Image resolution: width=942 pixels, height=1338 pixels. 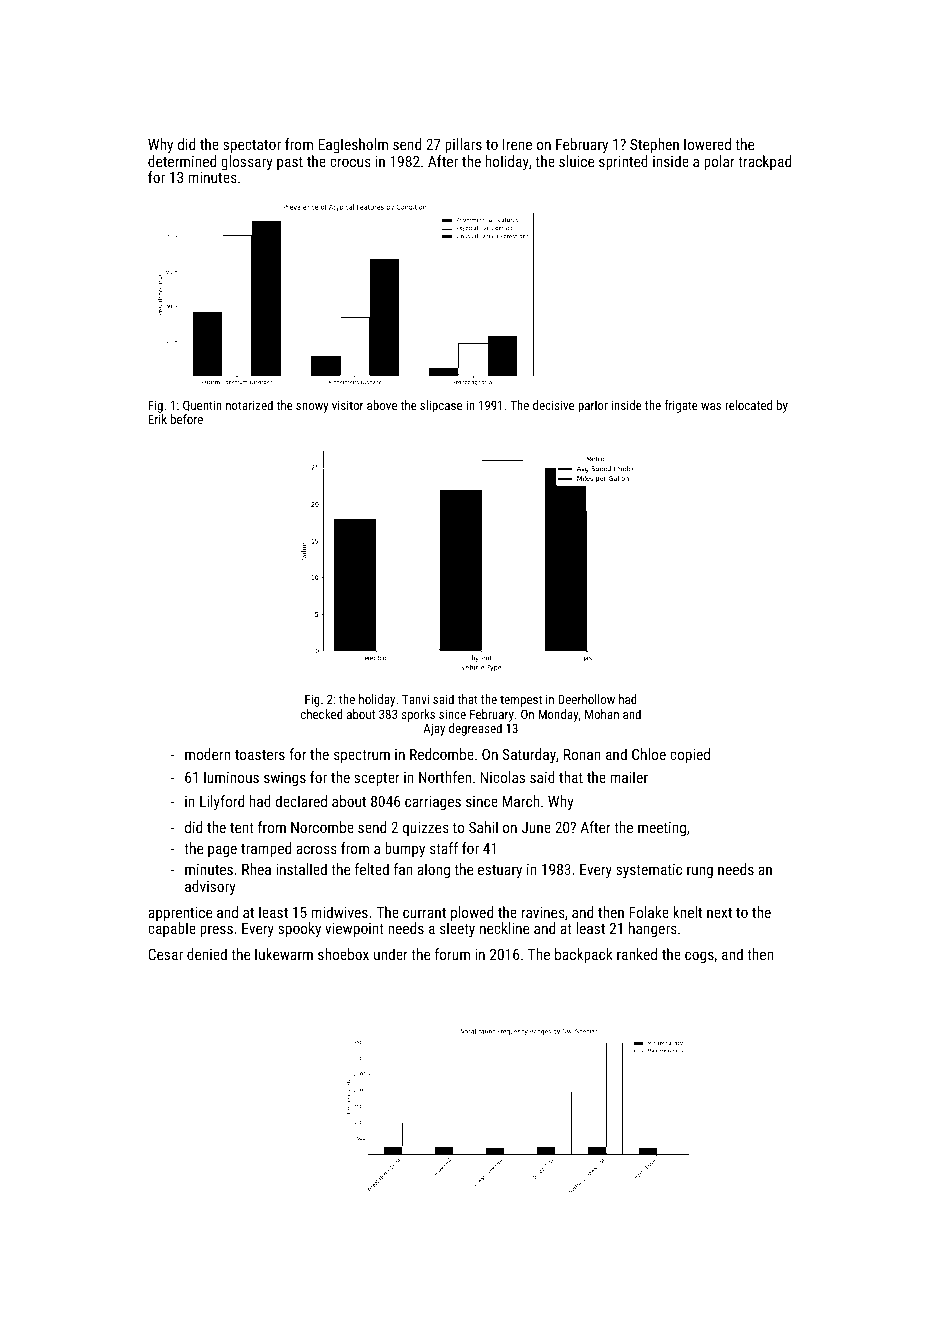 I want to click on Deerhollow, so click(x=586, y=699).
